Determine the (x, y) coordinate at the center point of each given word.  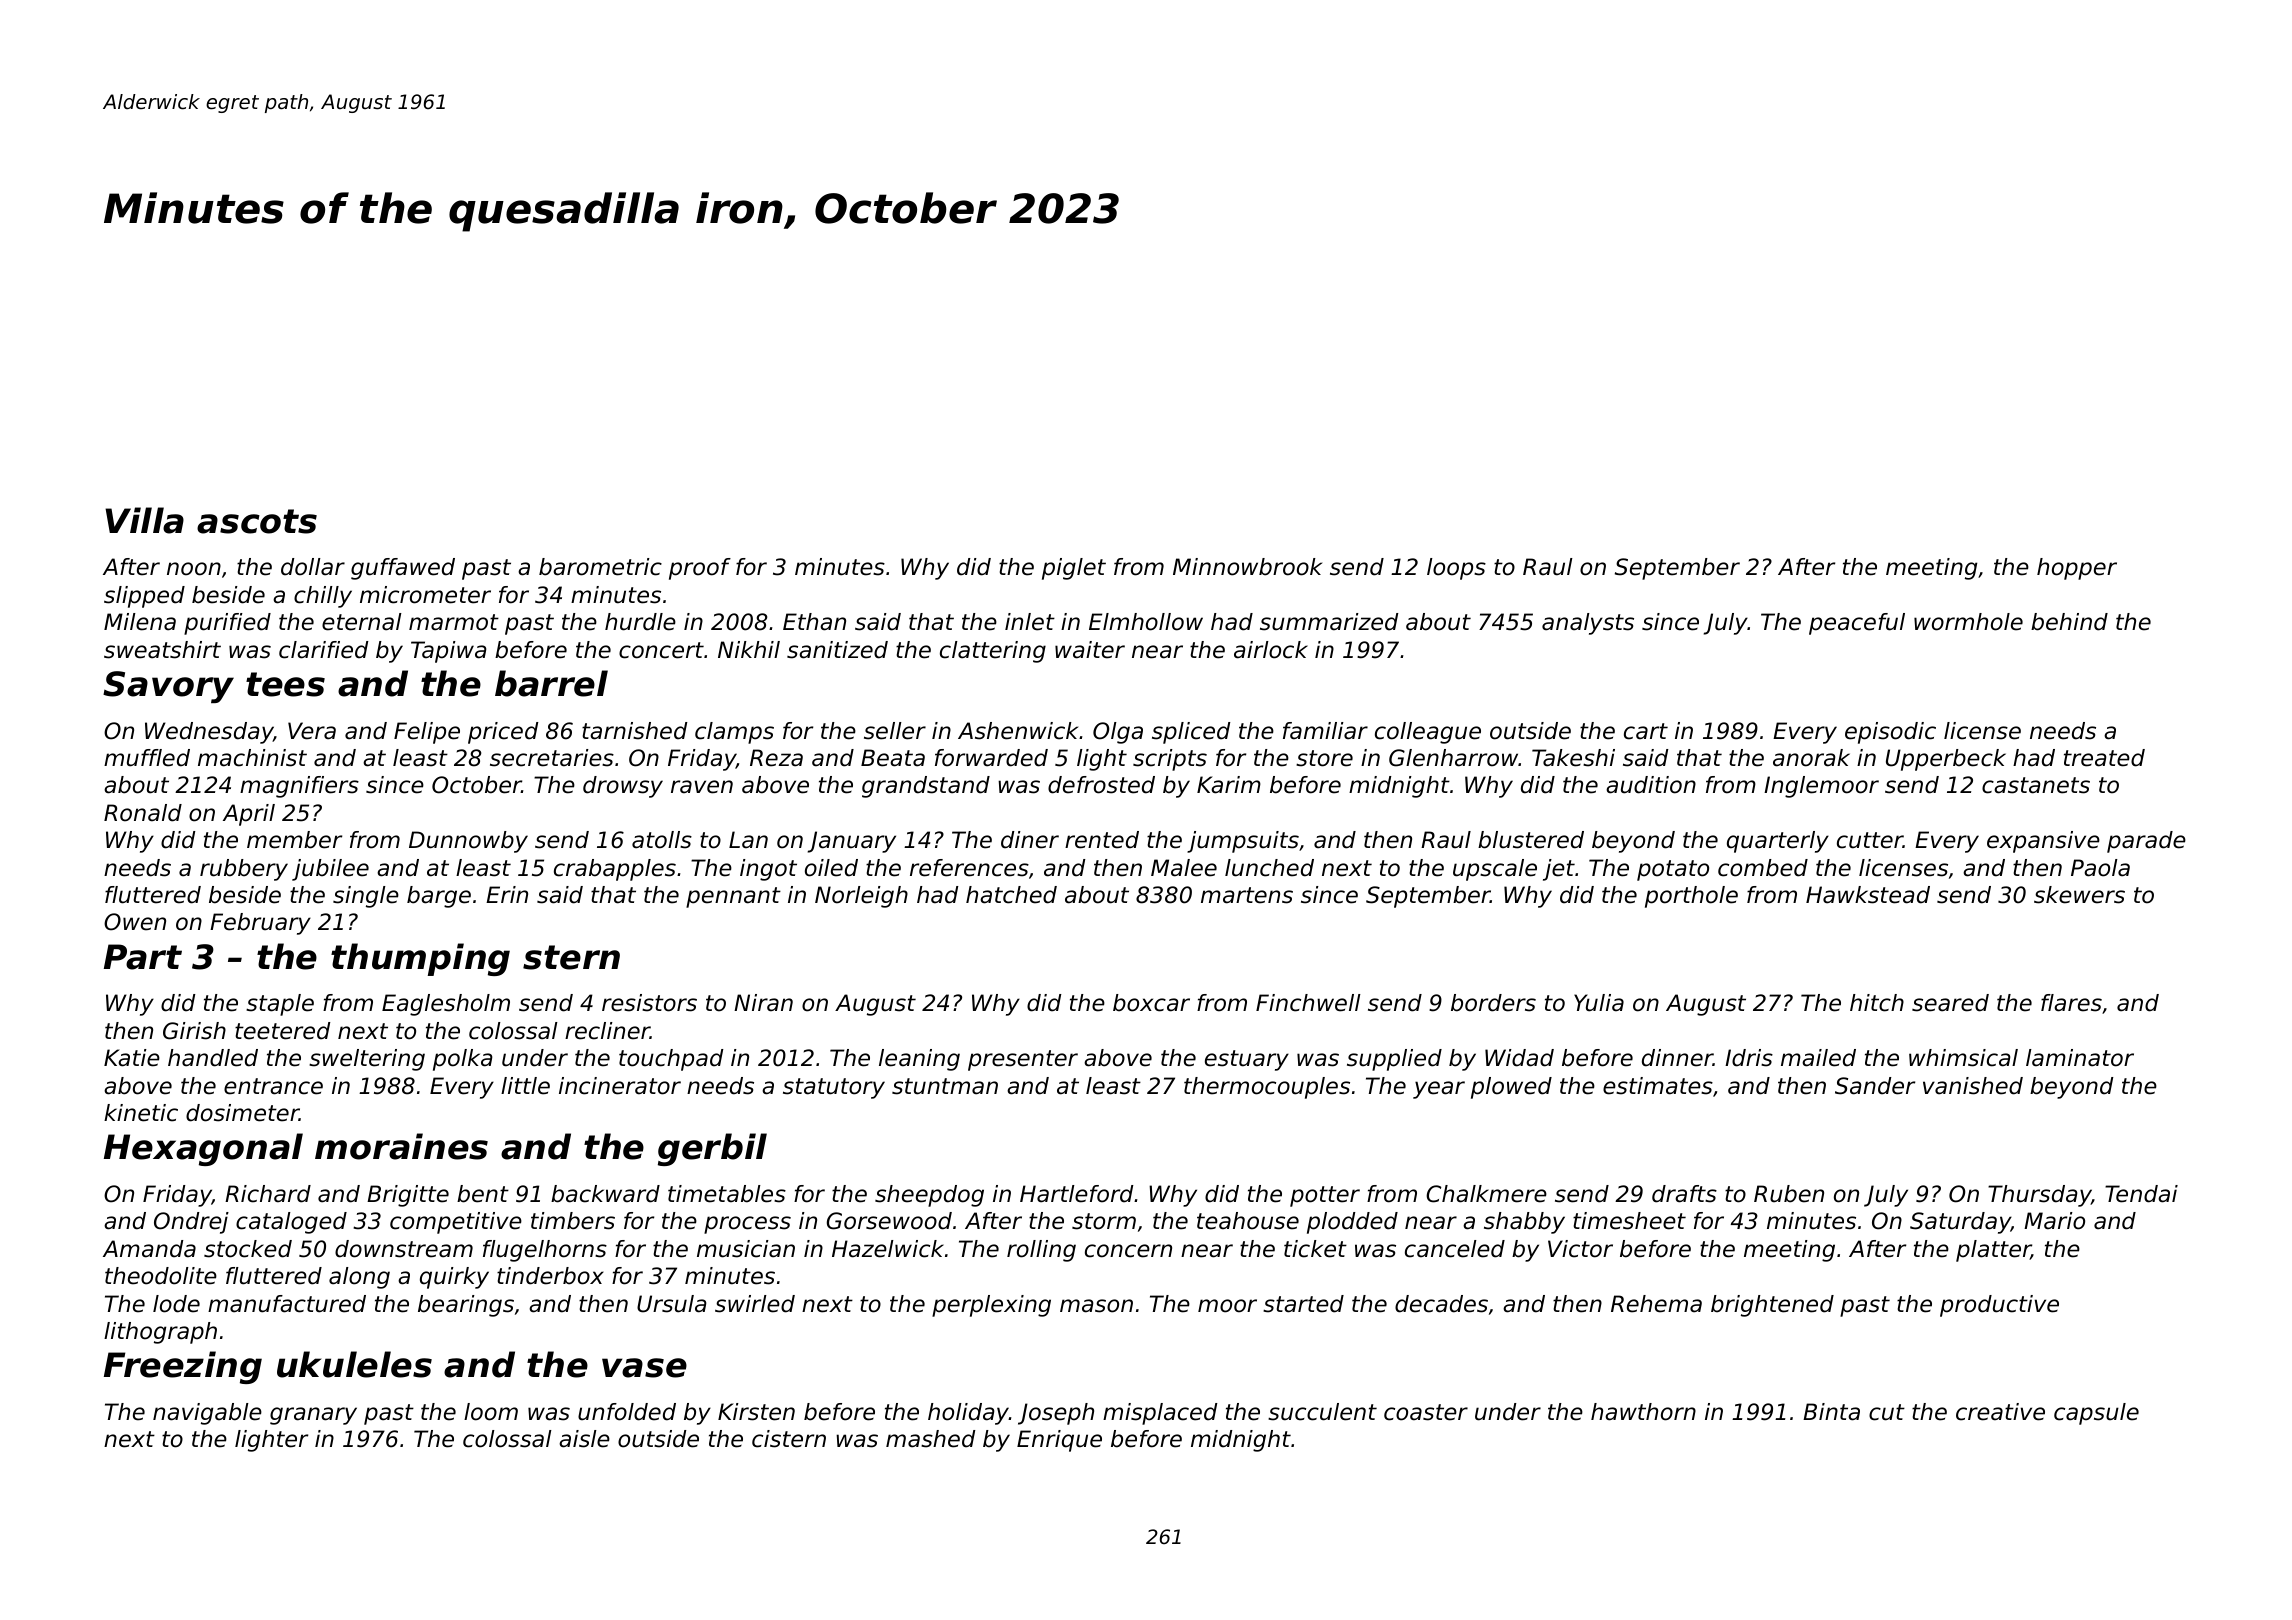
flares (2071, 1003)
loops (1456, 569)
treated (2104, 758)
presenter (1023, 1060)
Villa (144, 520)
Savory (168, 687)
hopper (2077, 569)
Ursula (672, 1304)
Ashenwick (1018, 731)
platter (1993, 1251)
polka (463, 1060)
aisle (584, 1439)
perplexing (991, 1306)
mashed (930, 1439)
